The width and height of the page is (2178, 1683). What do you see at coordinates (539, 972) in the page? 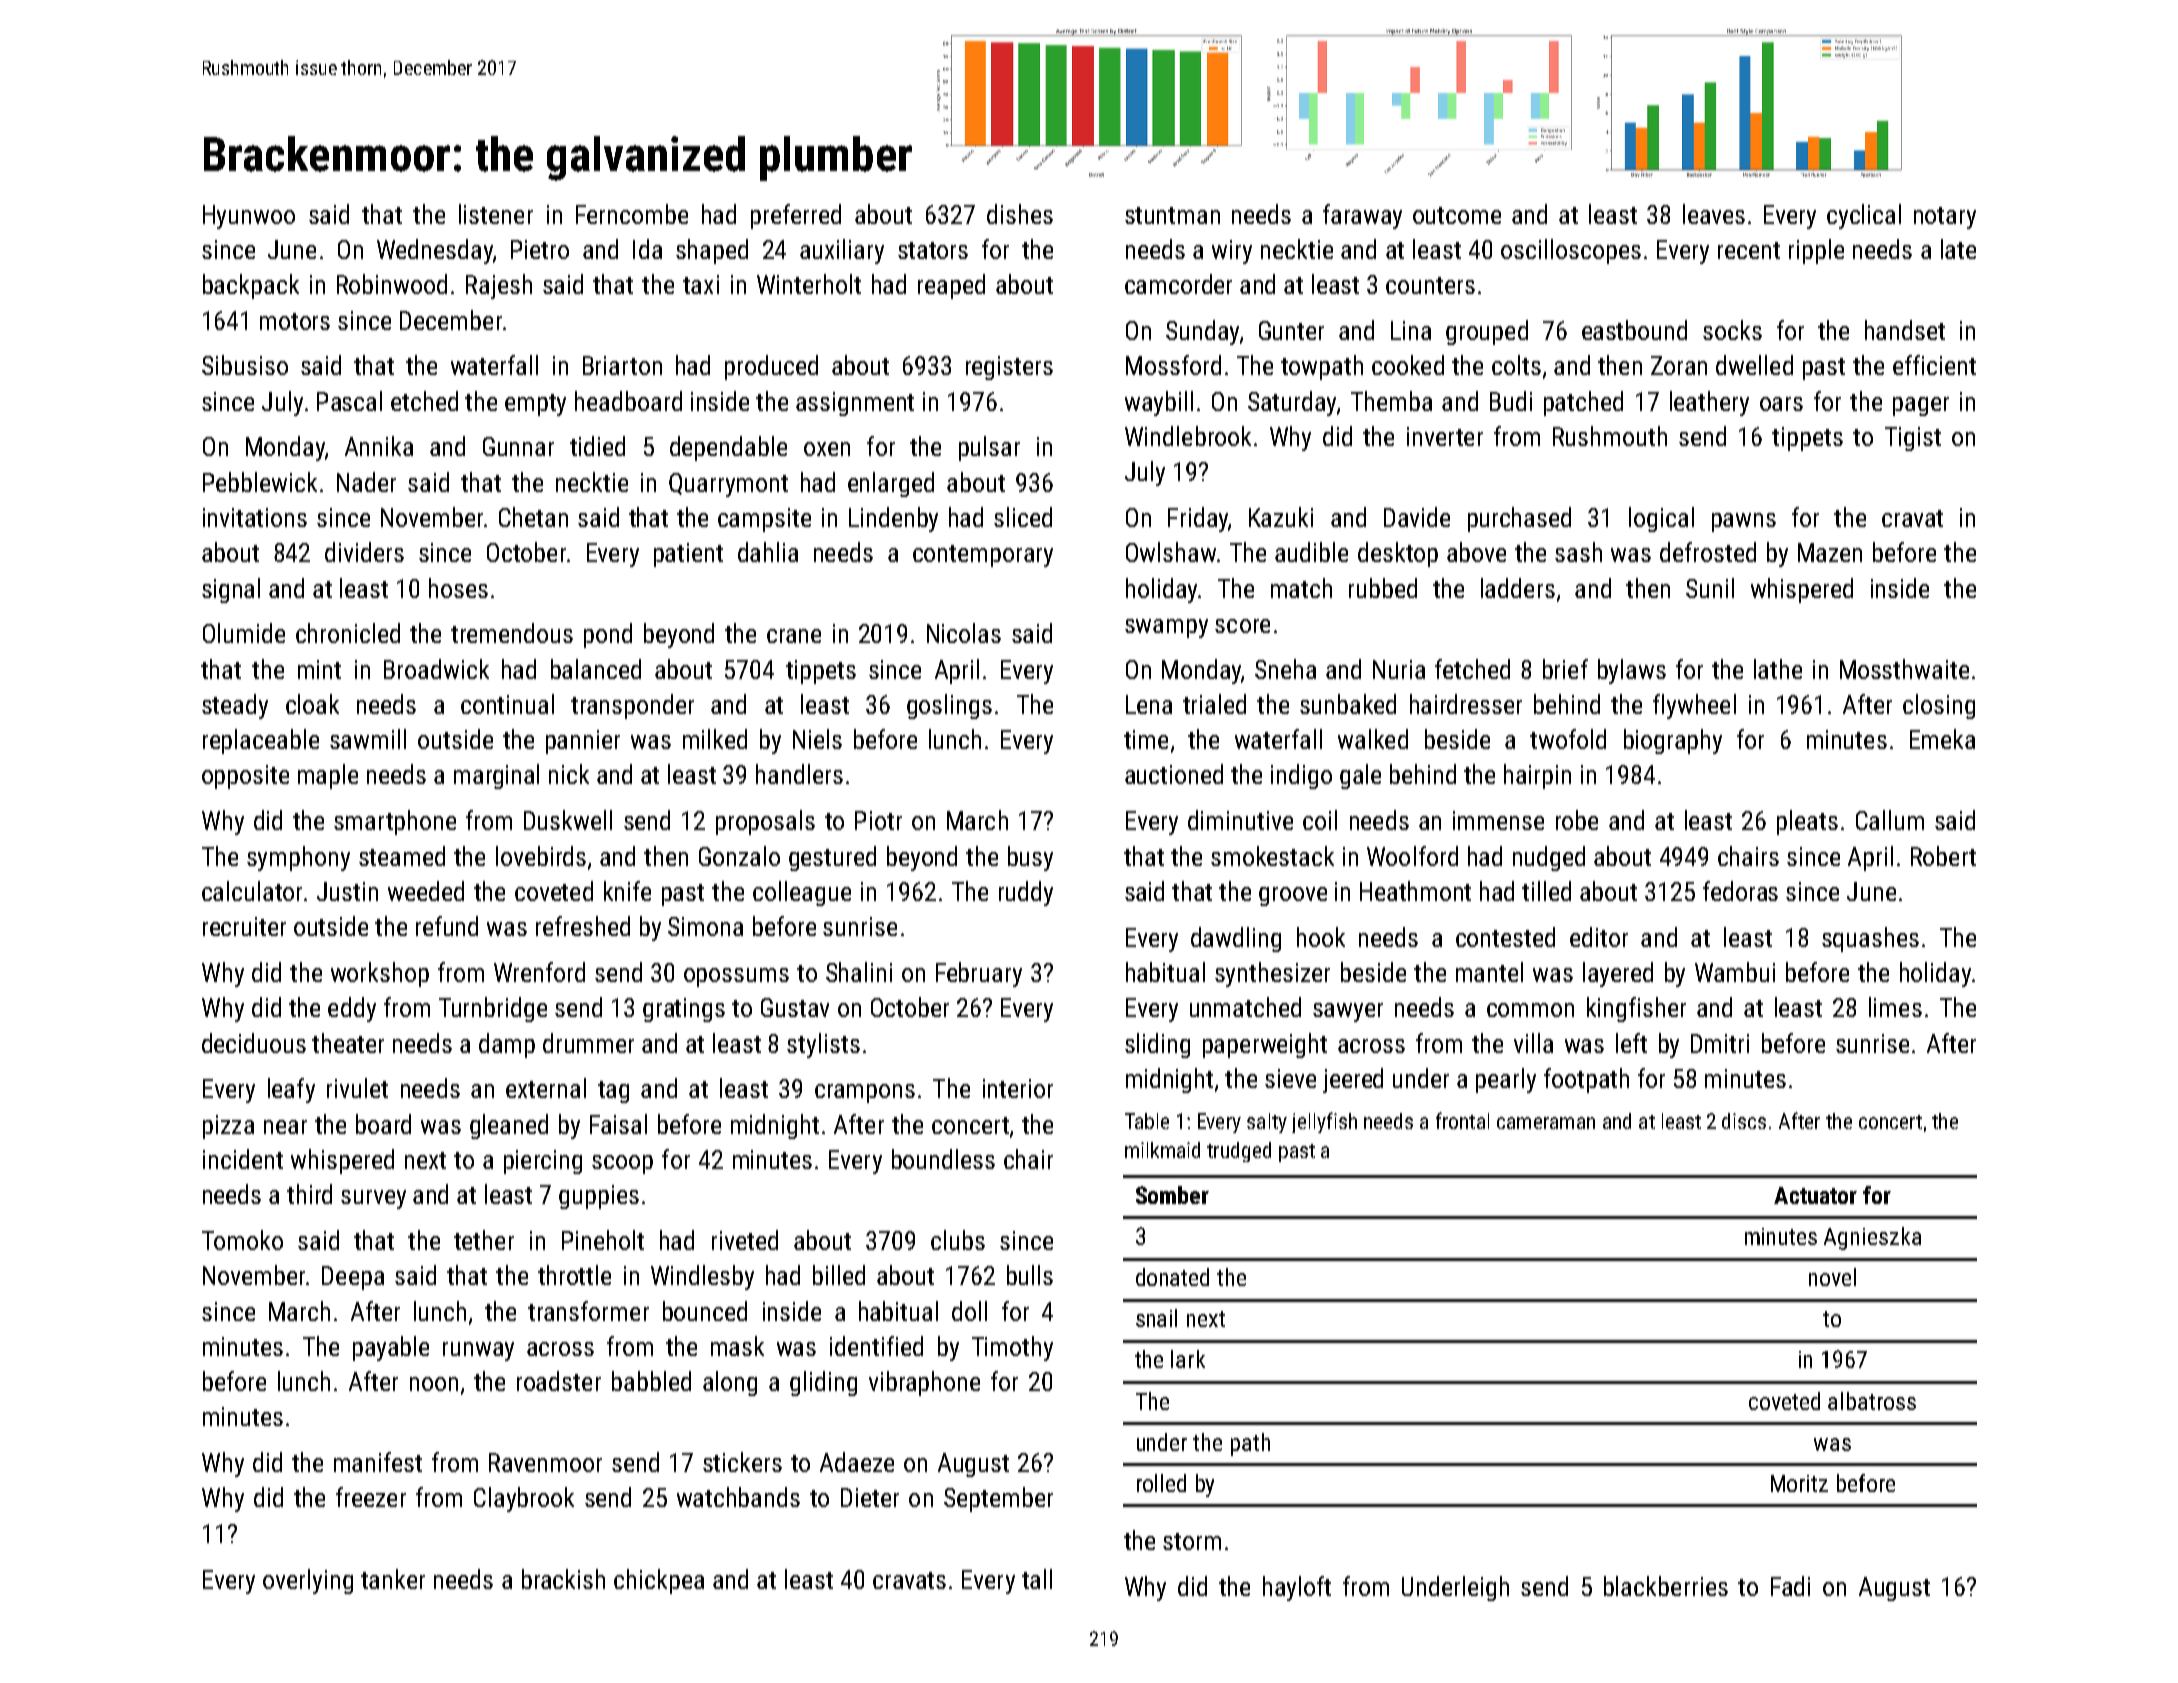
I see `Wrenford` at bounding box center [539, 972].
